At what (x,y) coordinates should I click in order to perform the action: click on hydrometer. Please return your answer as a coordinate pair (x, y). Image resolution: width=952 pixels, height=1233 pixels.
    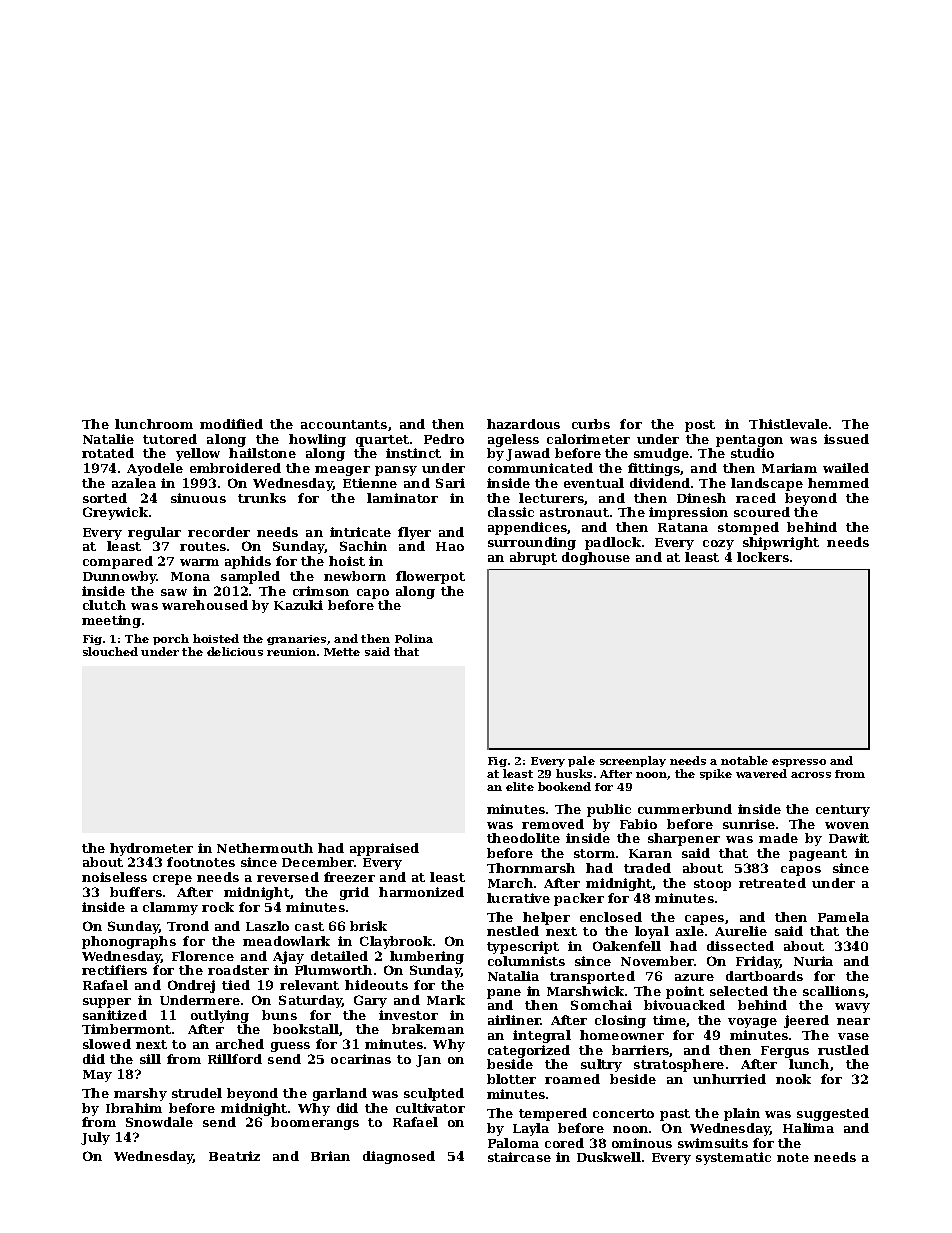
    Looking at the image, I should click on (151, 849).
